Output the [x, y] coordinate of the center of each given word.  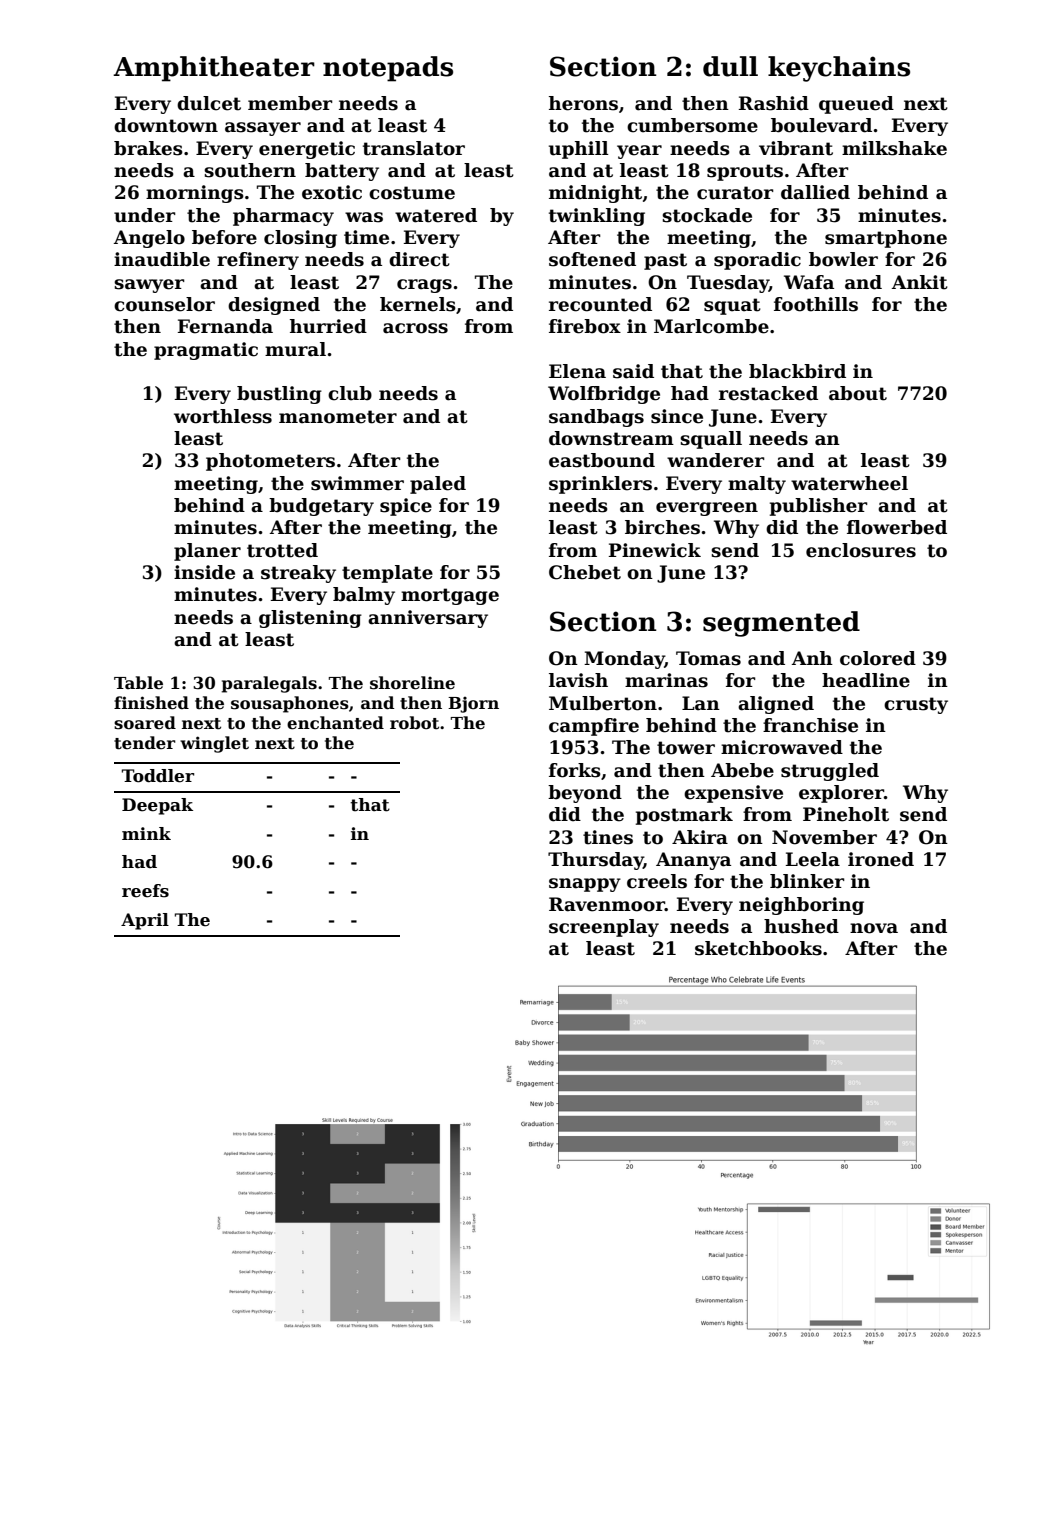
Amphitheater [214, 69]
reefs [145, 891]
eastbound [602, 460]
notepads [388, 69]
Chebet [585, 572]
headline [866, 680]
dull [730, 66]
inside [204, 572]
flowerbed [897, 527]
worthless [223, 416]
